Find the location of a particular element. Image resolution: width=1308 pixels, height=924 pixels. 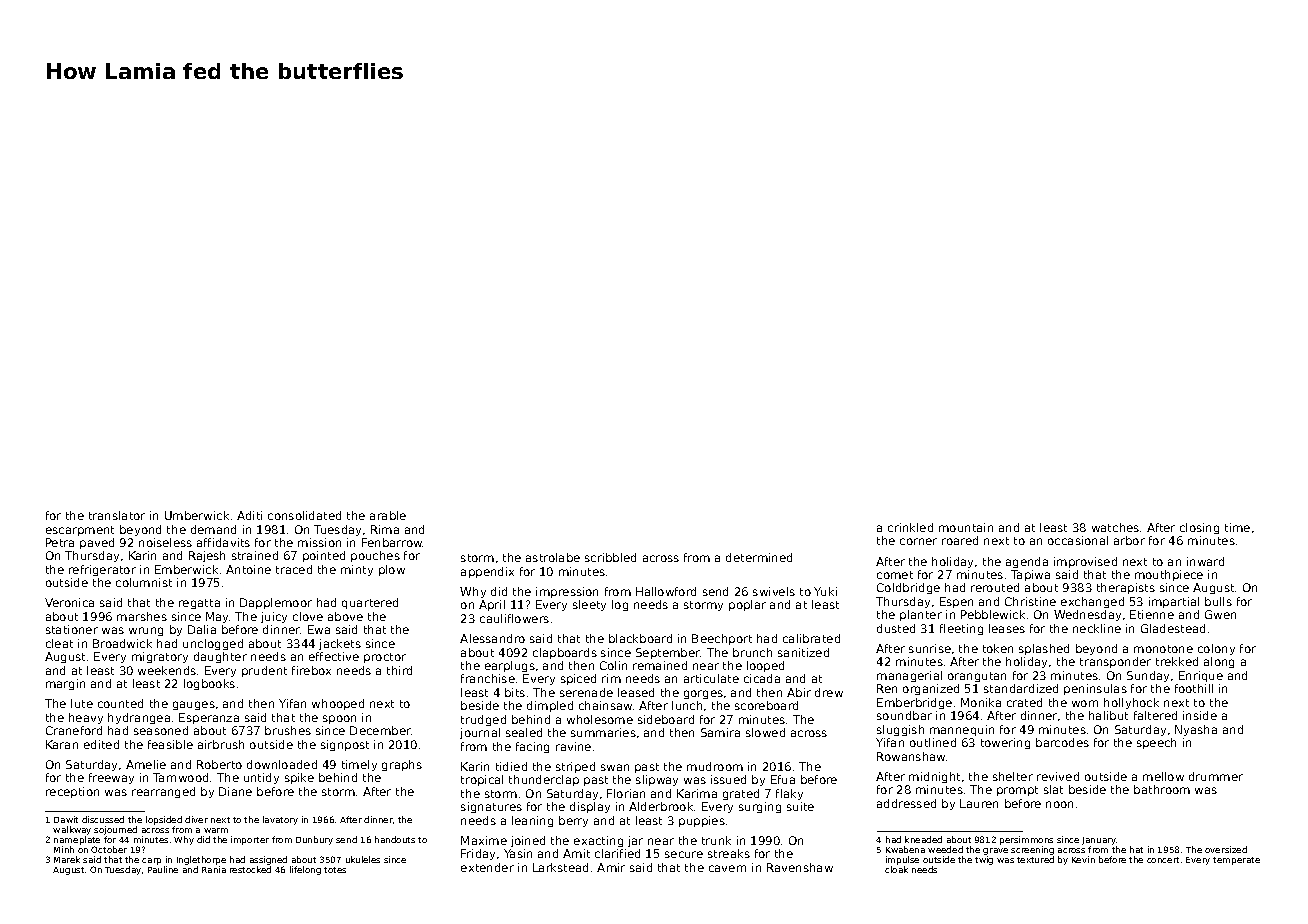

columnist is located at coordinates (144, 582).
